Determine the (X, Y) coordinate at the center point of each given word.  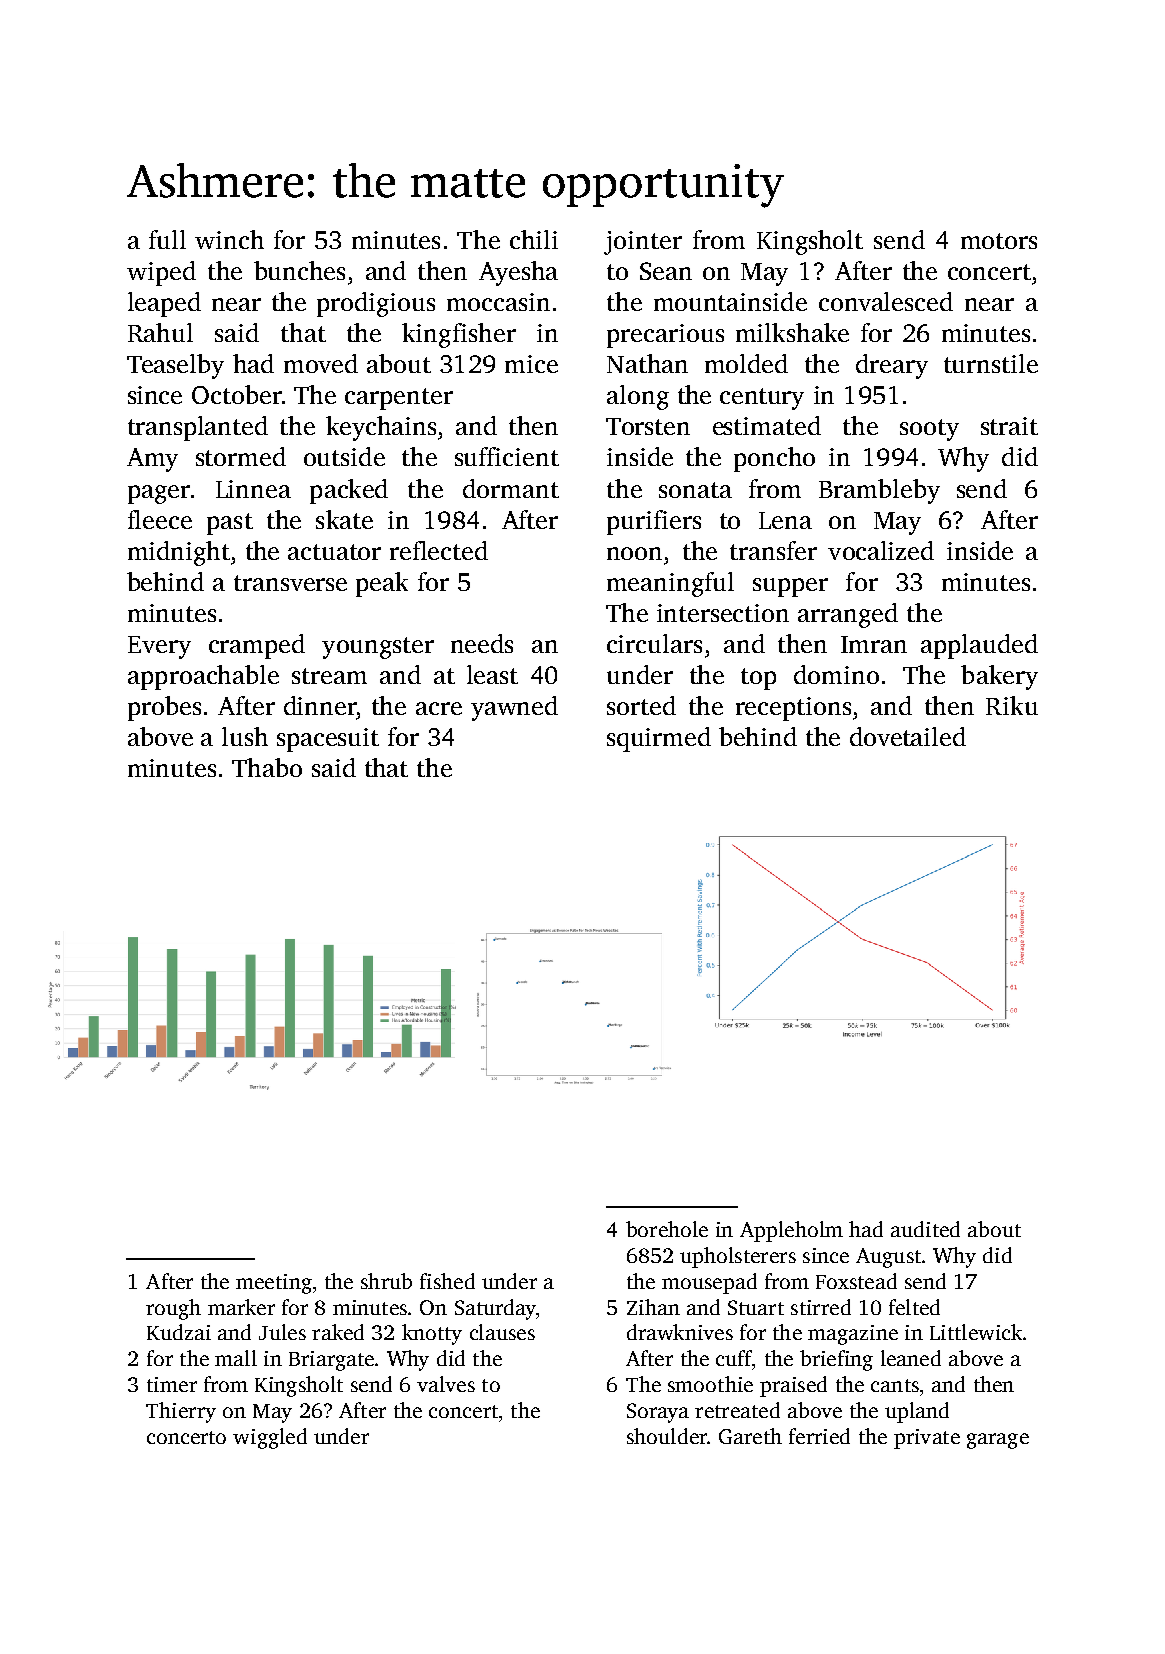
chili (534, 239)
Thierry (181, 1412)
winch (229, 239)
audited (925, 1229)
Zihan (653, 1307)
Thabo (267, 767)
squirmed (659, 739)
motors (999, 241)
